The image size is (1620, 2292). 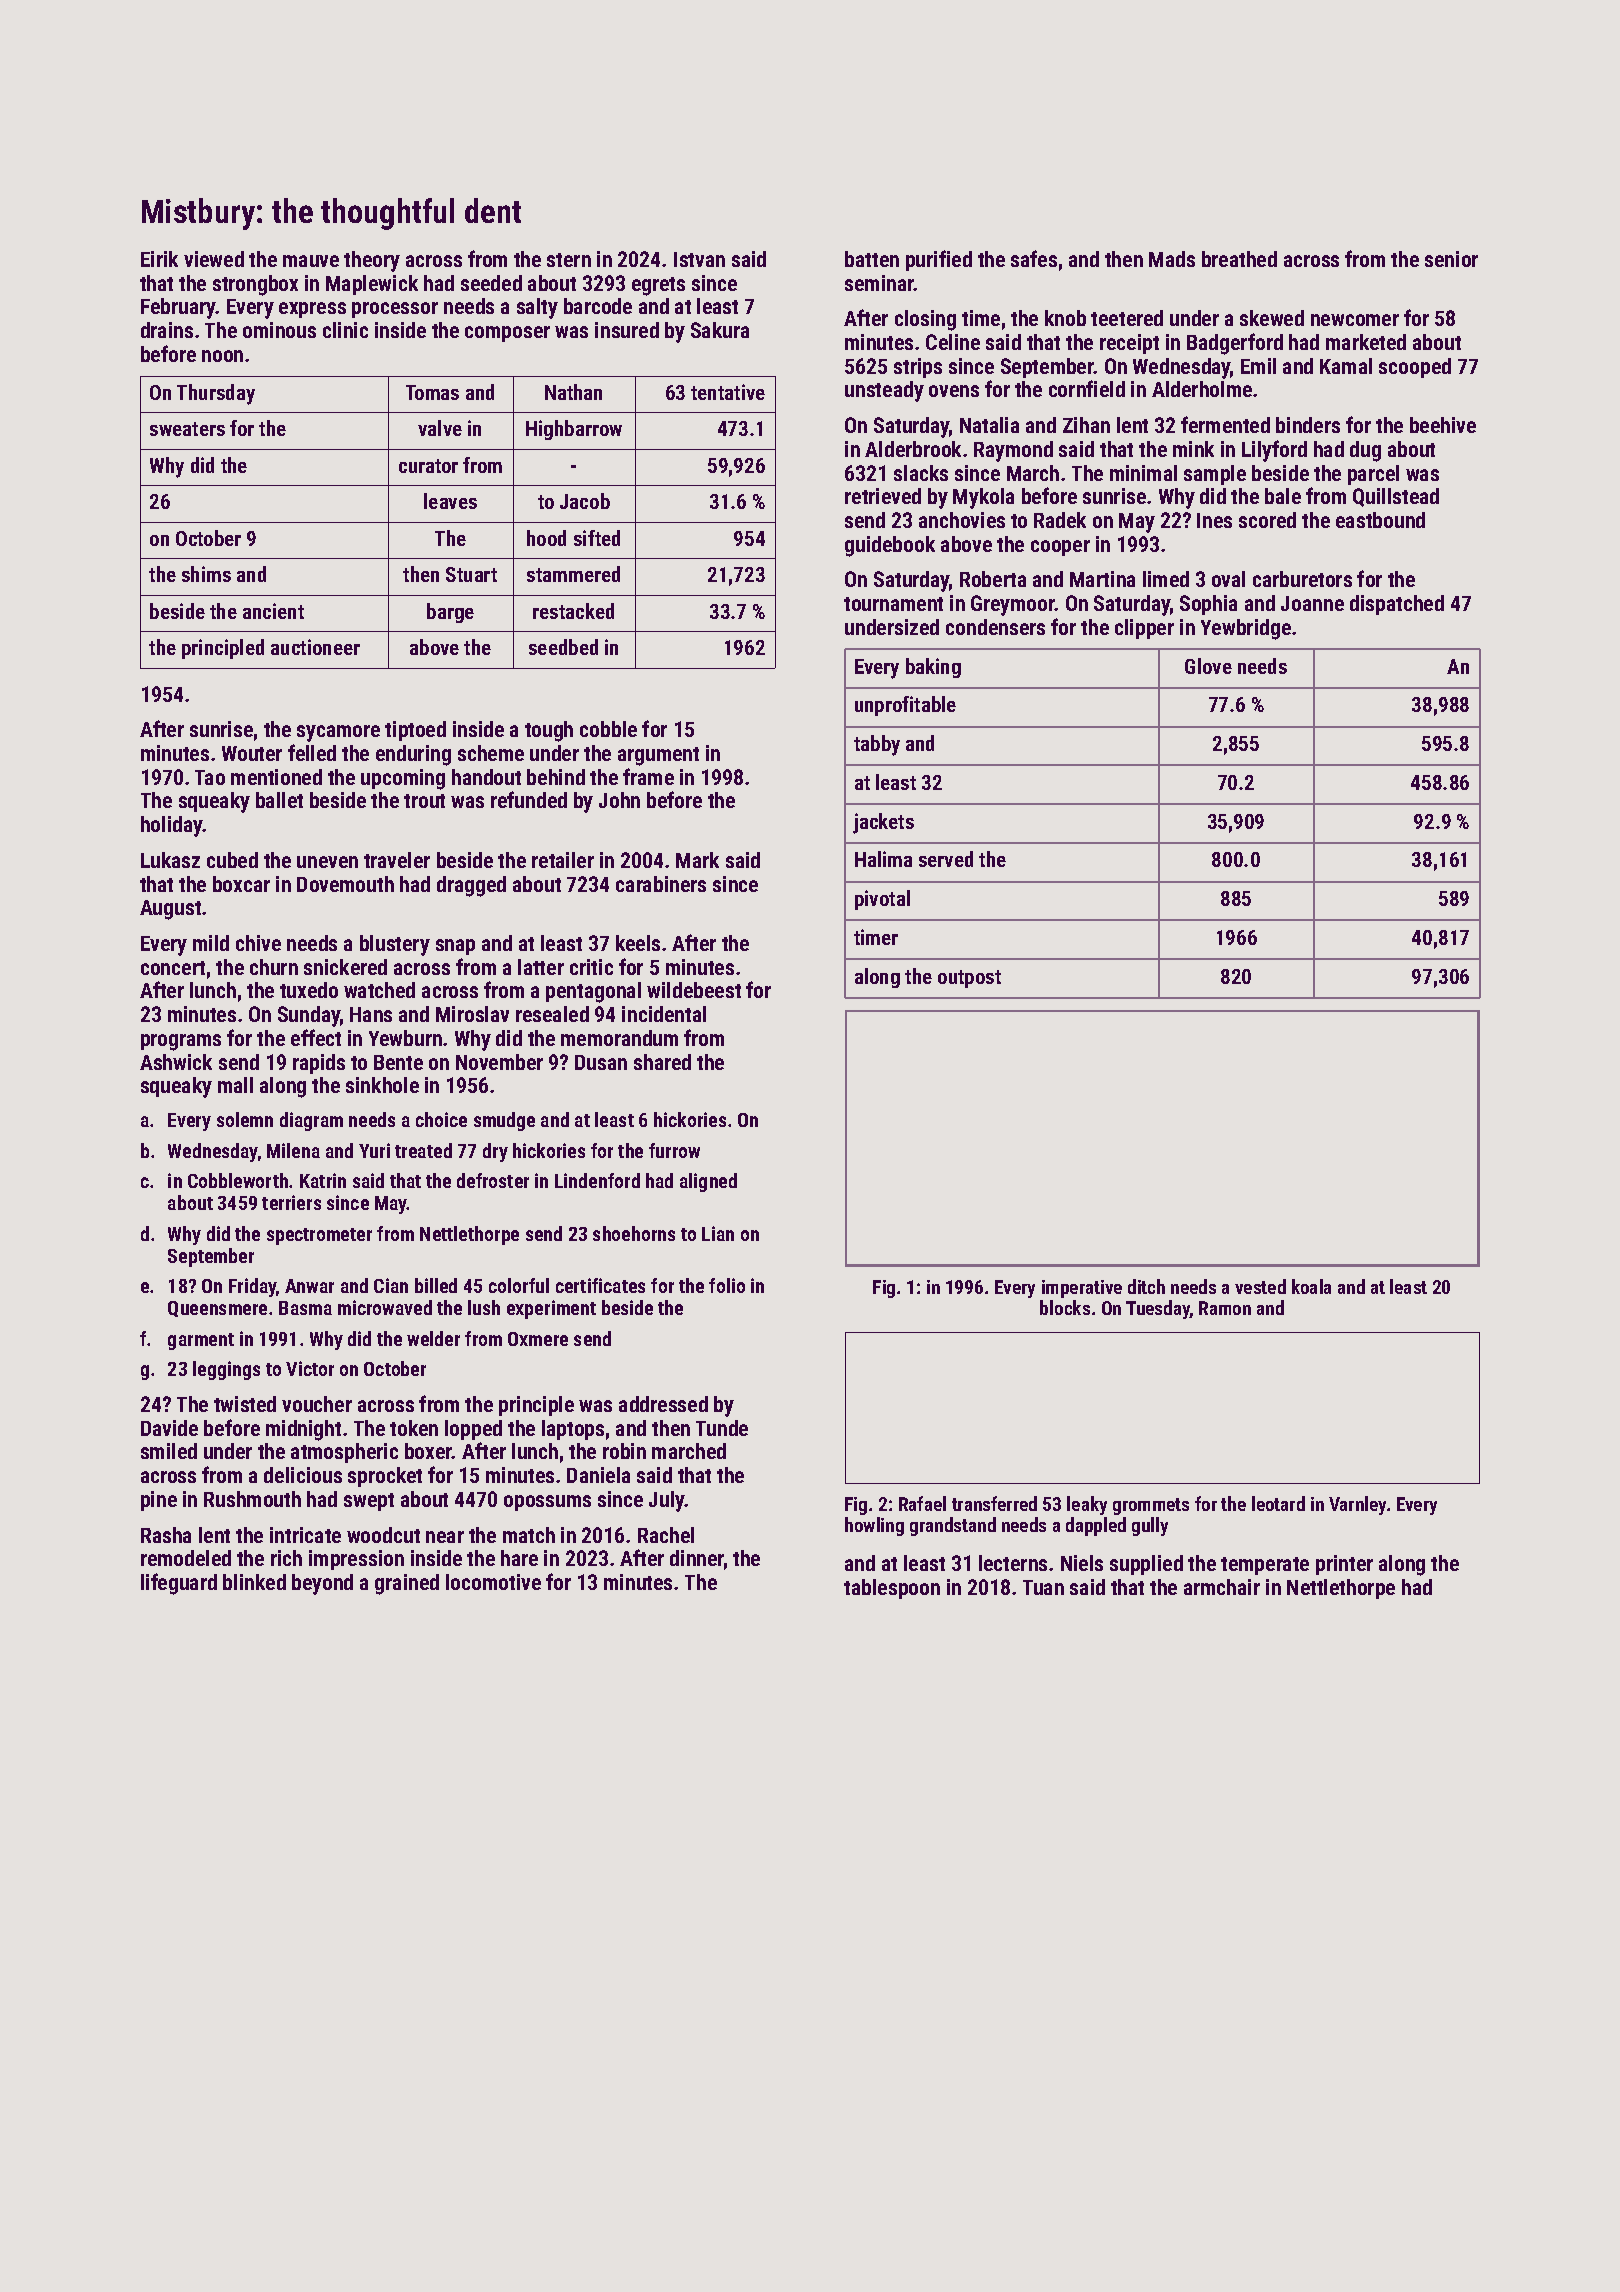 I want to click on grandstand, so click(x=953, y=1526).
